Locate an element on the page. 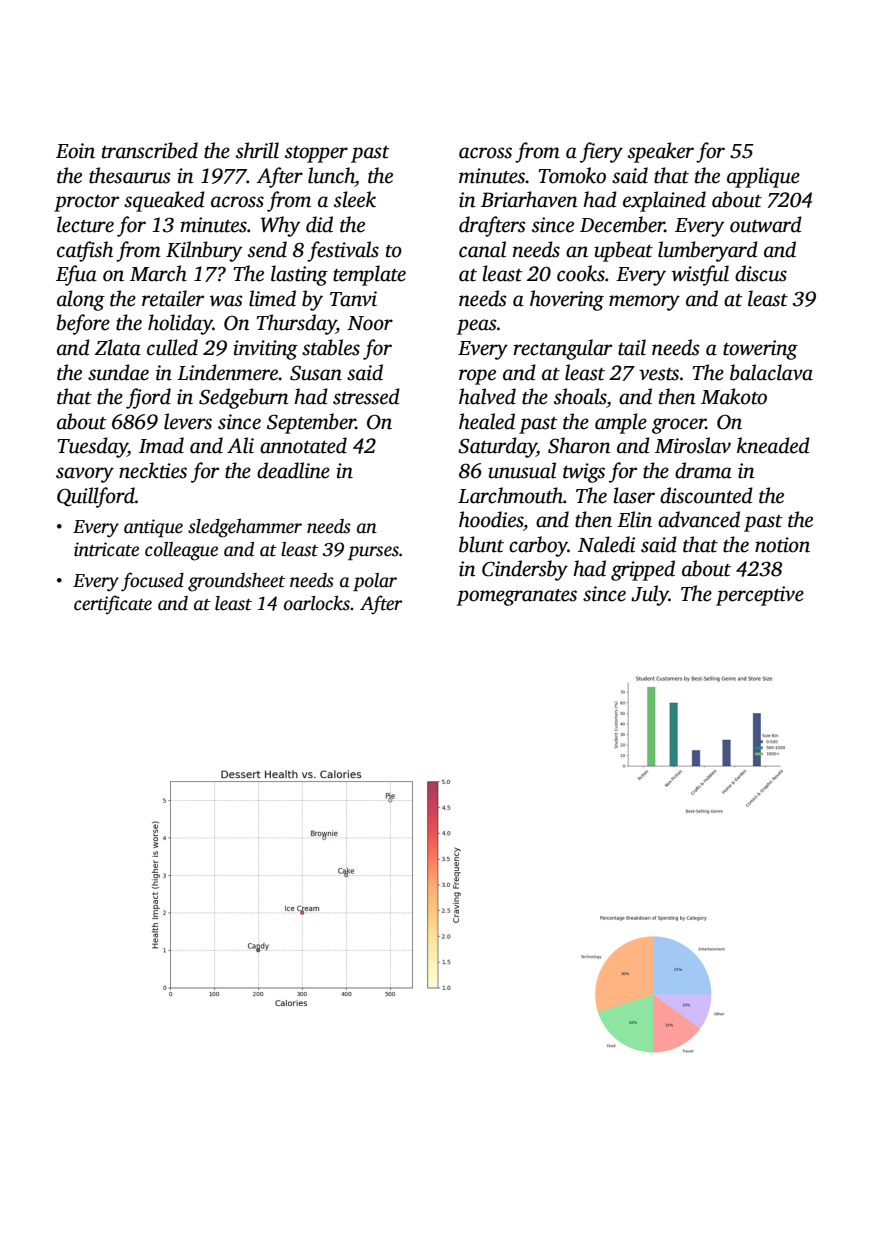 This page has width=875, height=1241. wistful is located at coordinates (700, 275).
